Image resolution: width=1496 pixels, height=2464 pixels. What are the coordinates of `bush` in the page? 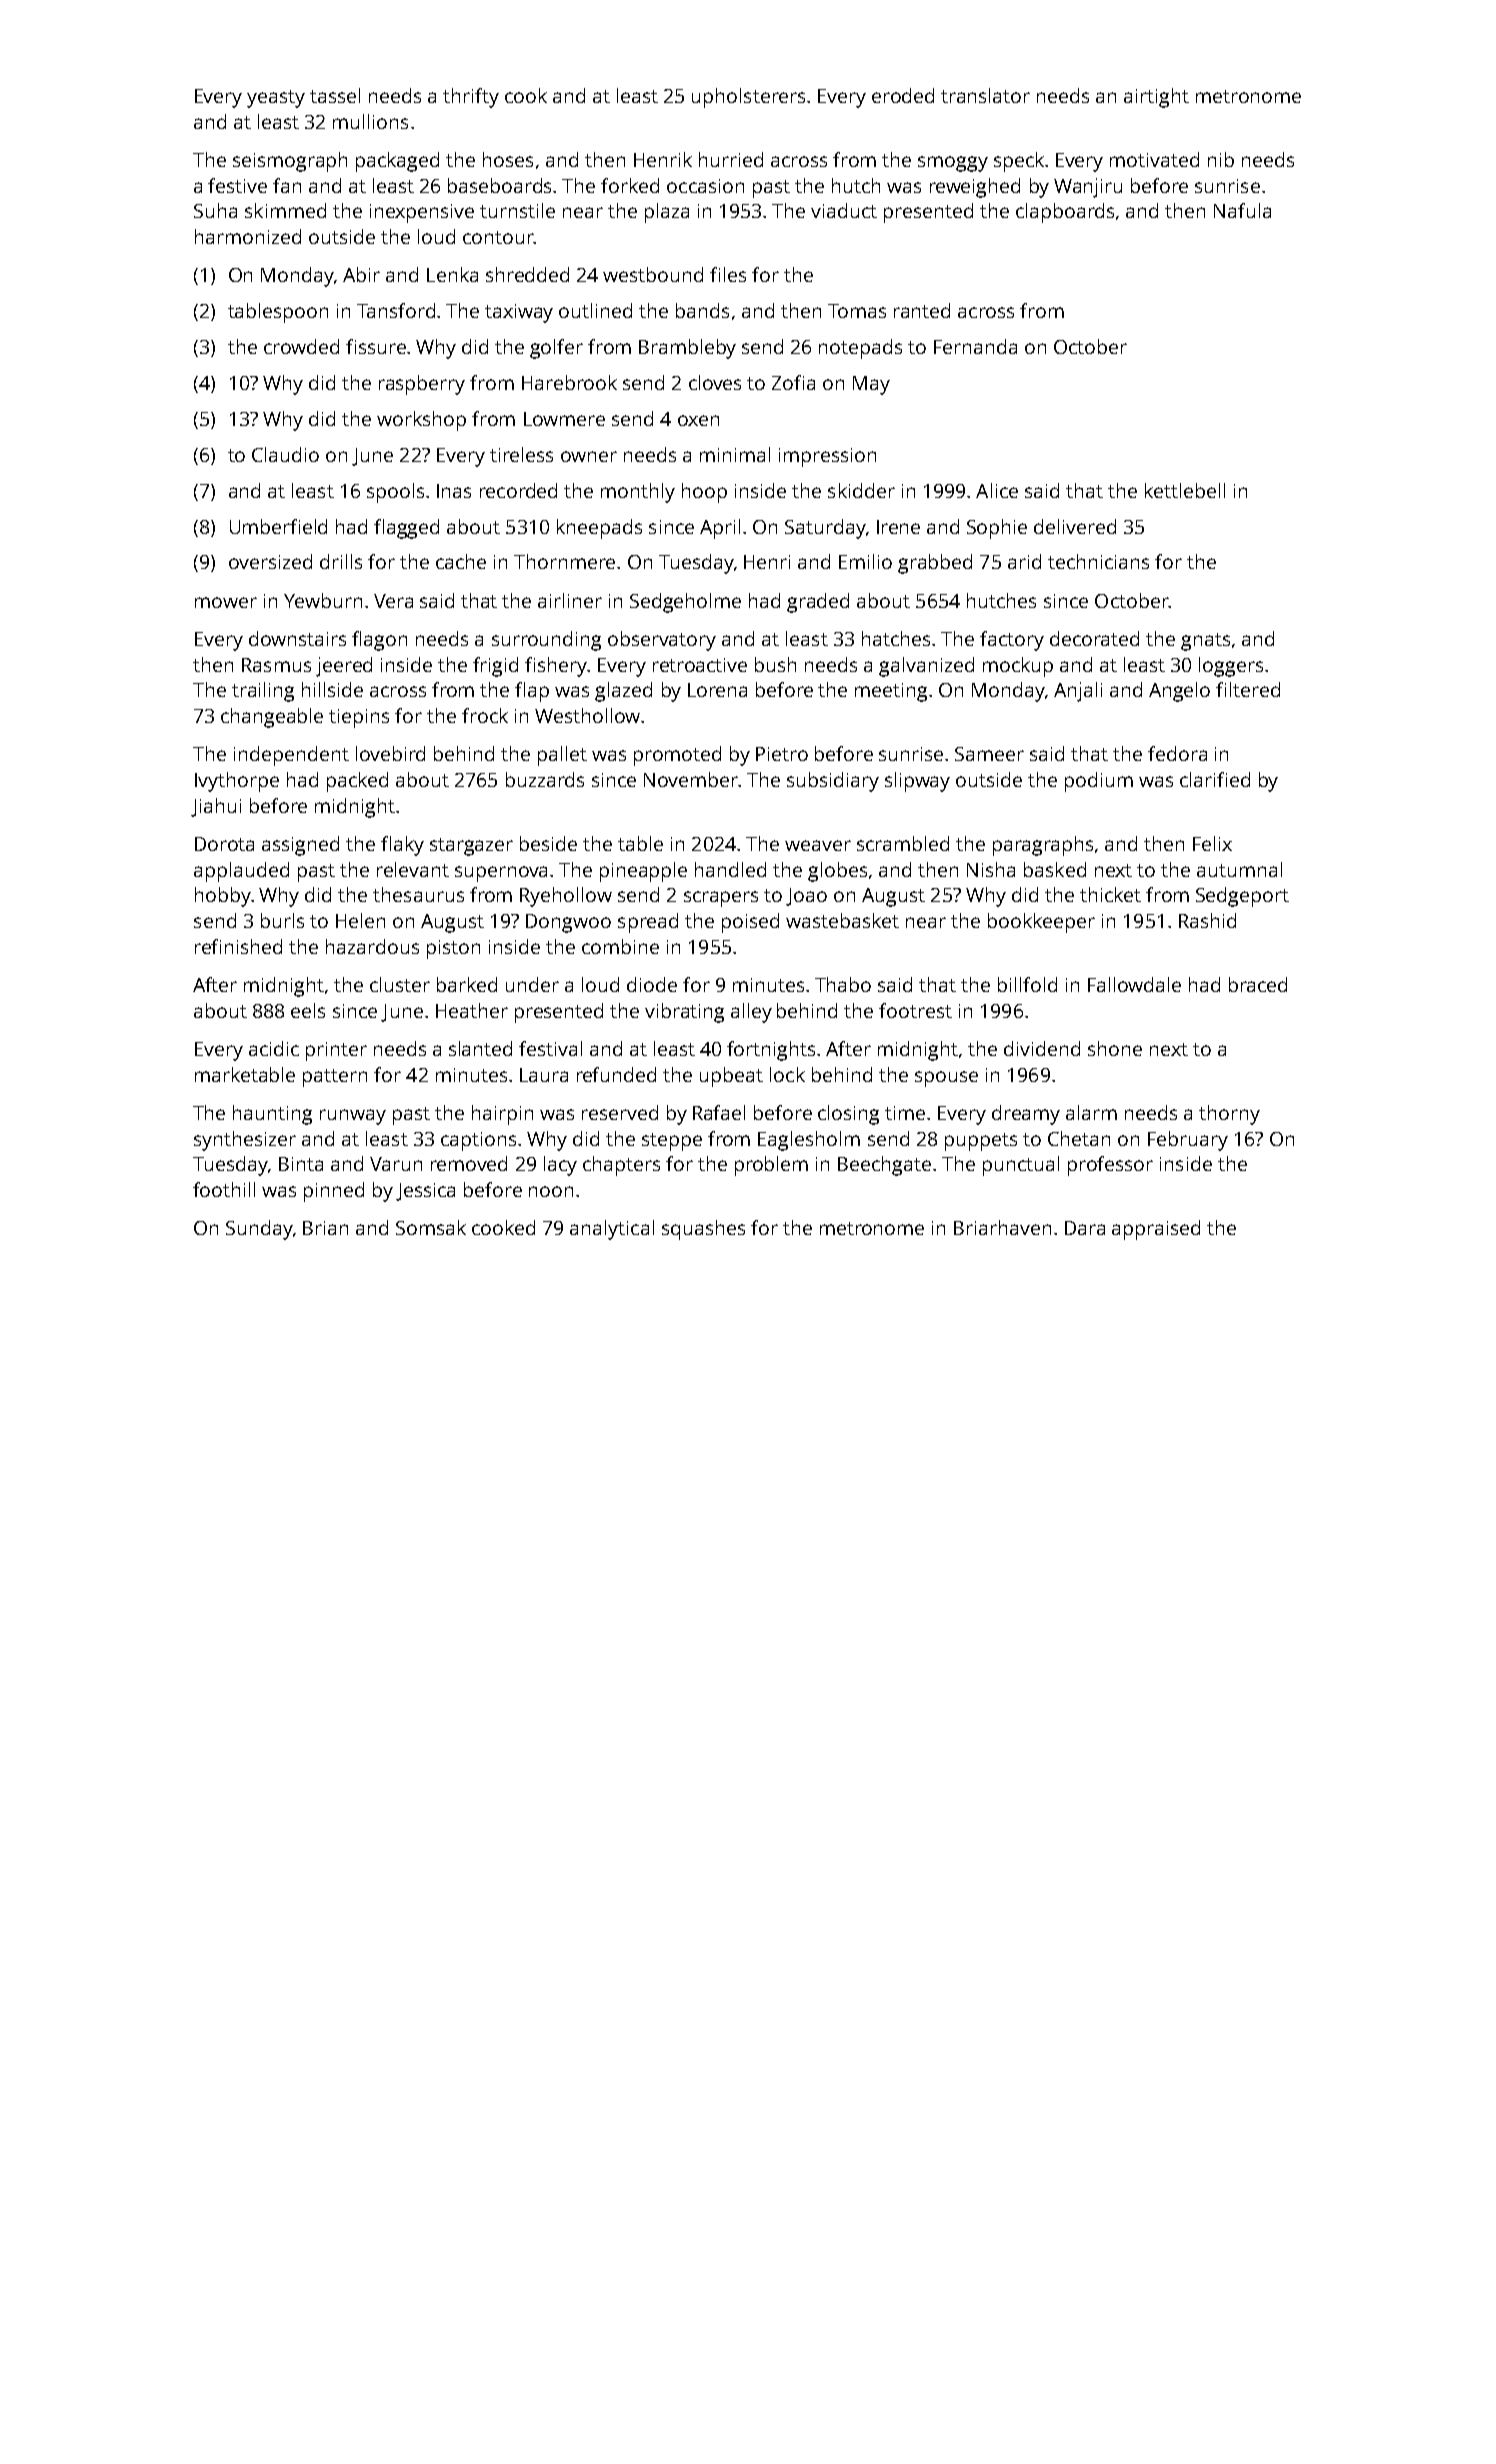 It's located at (775, 664).
